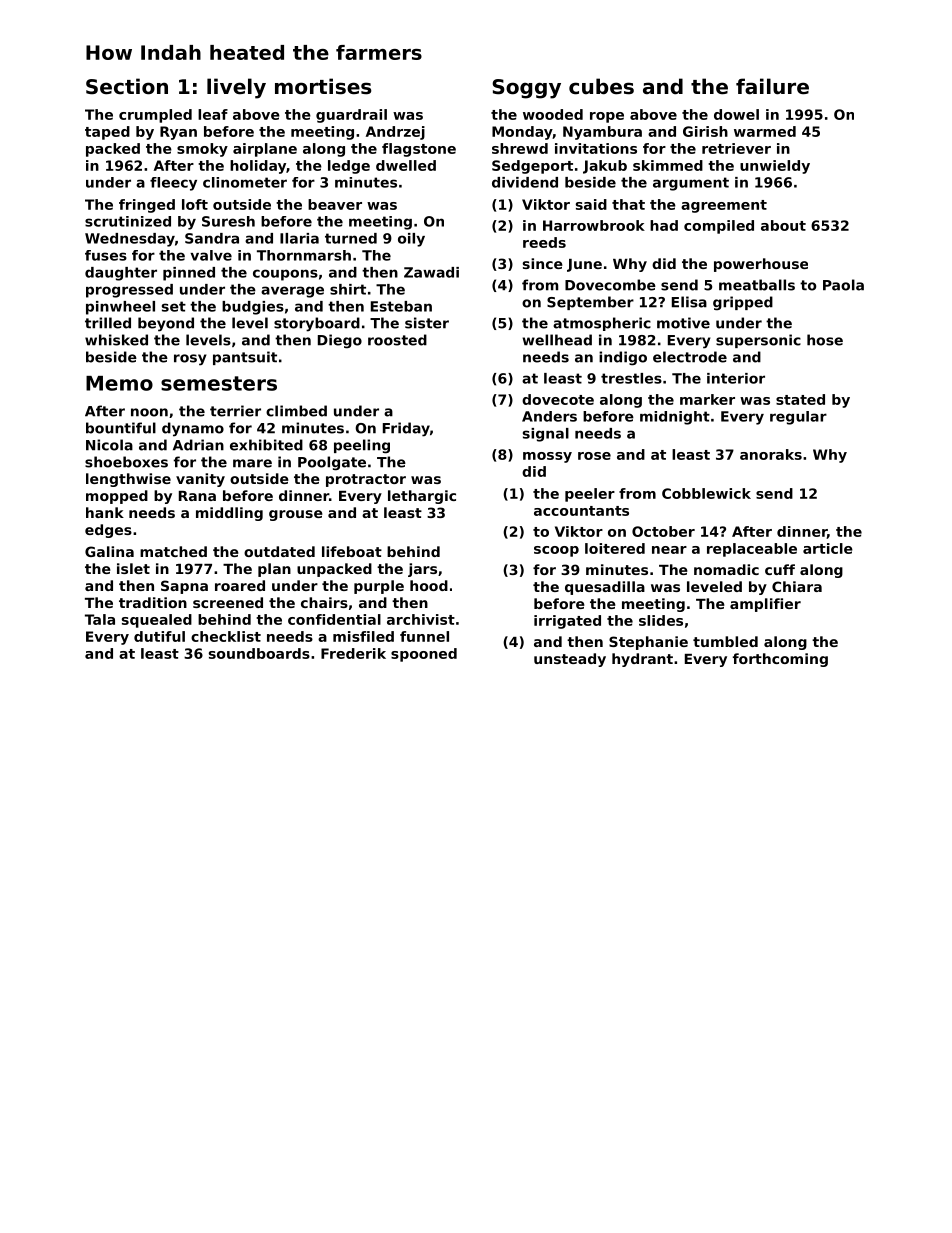  I want to click on clinometer, so click(245, 182).
